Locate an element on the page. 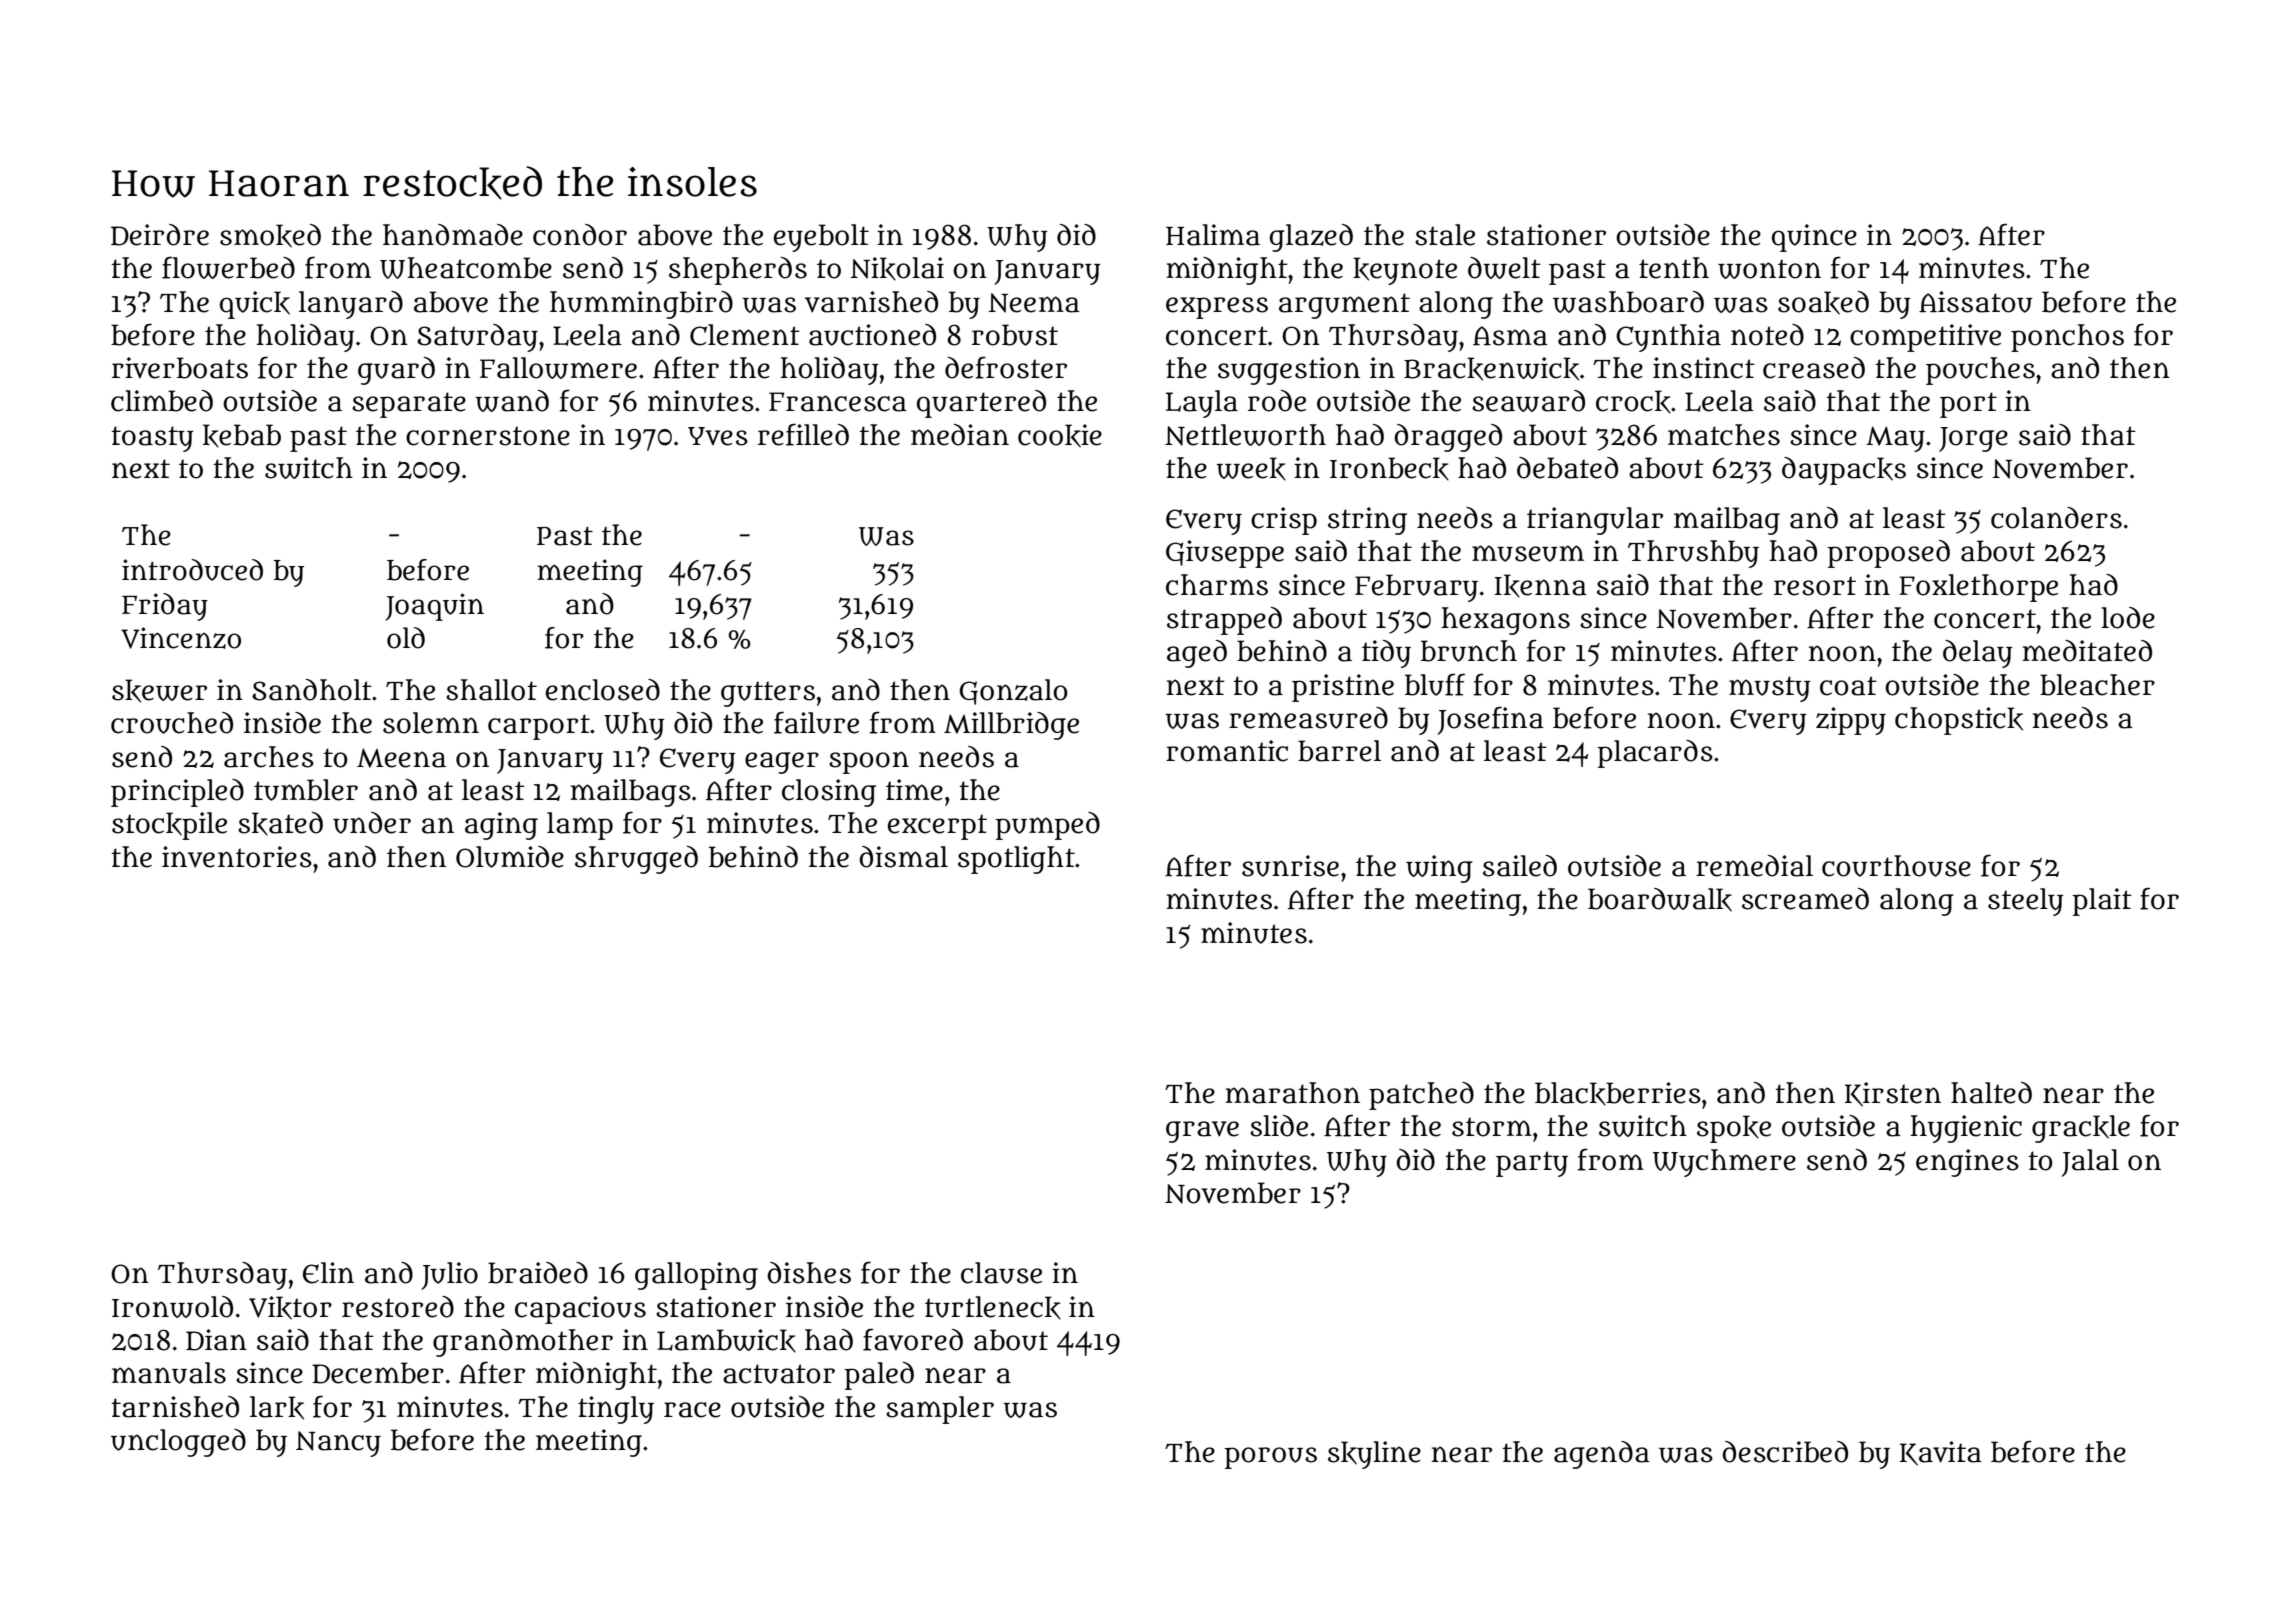  marathon is located at coordinates (1292, 1093).
